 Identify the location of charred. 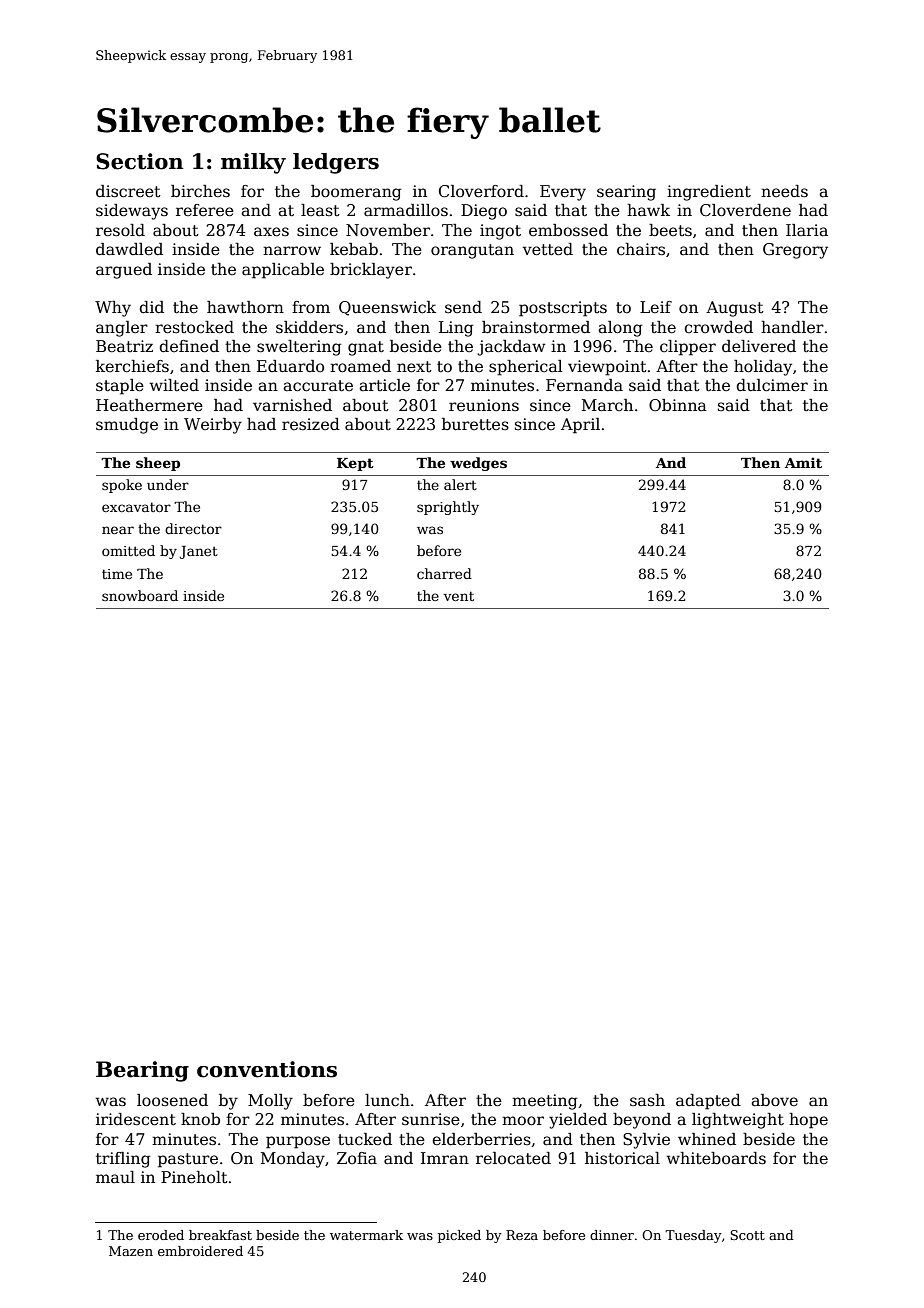
(444, 573).
